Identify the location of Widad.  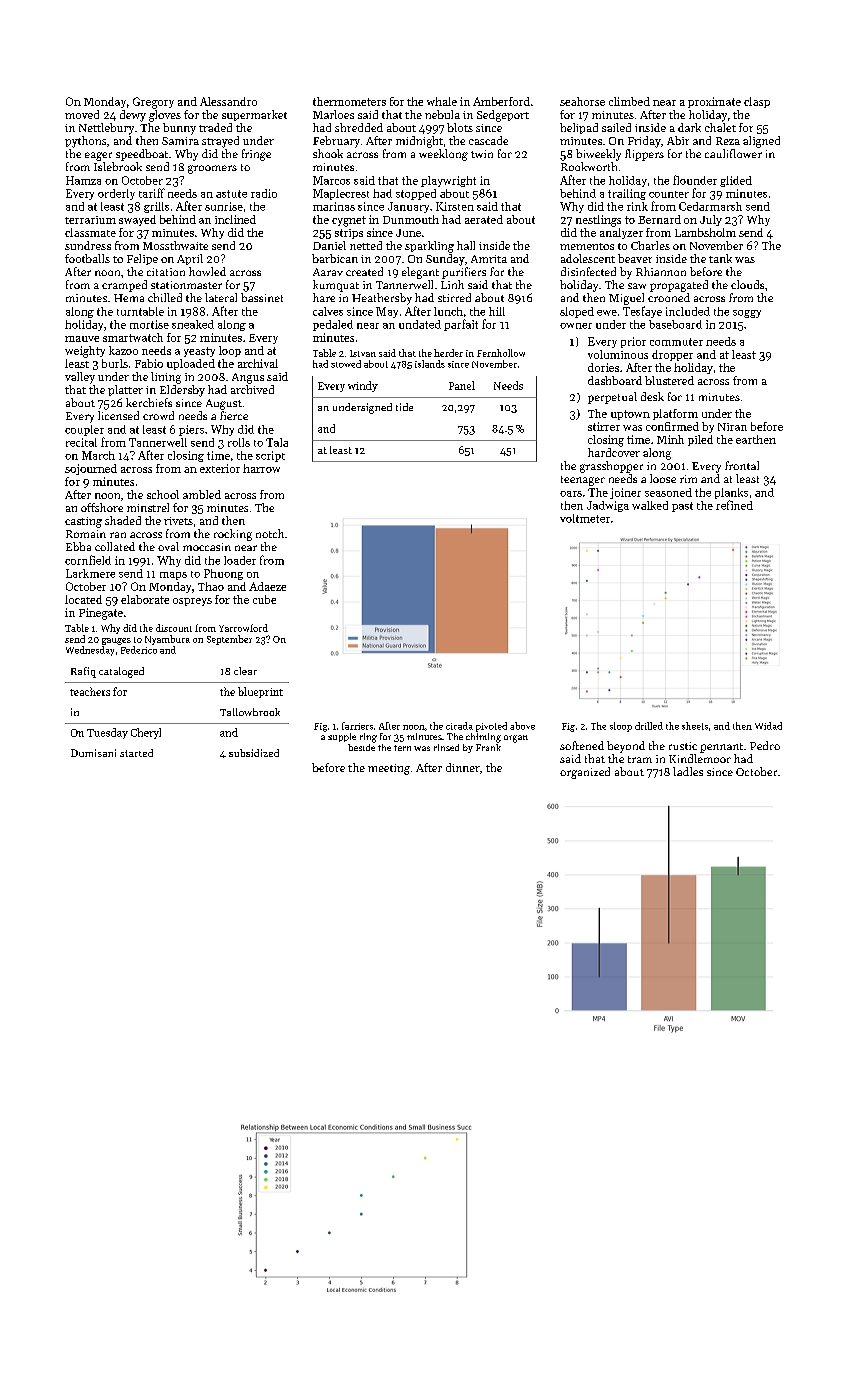
(768, 726).
